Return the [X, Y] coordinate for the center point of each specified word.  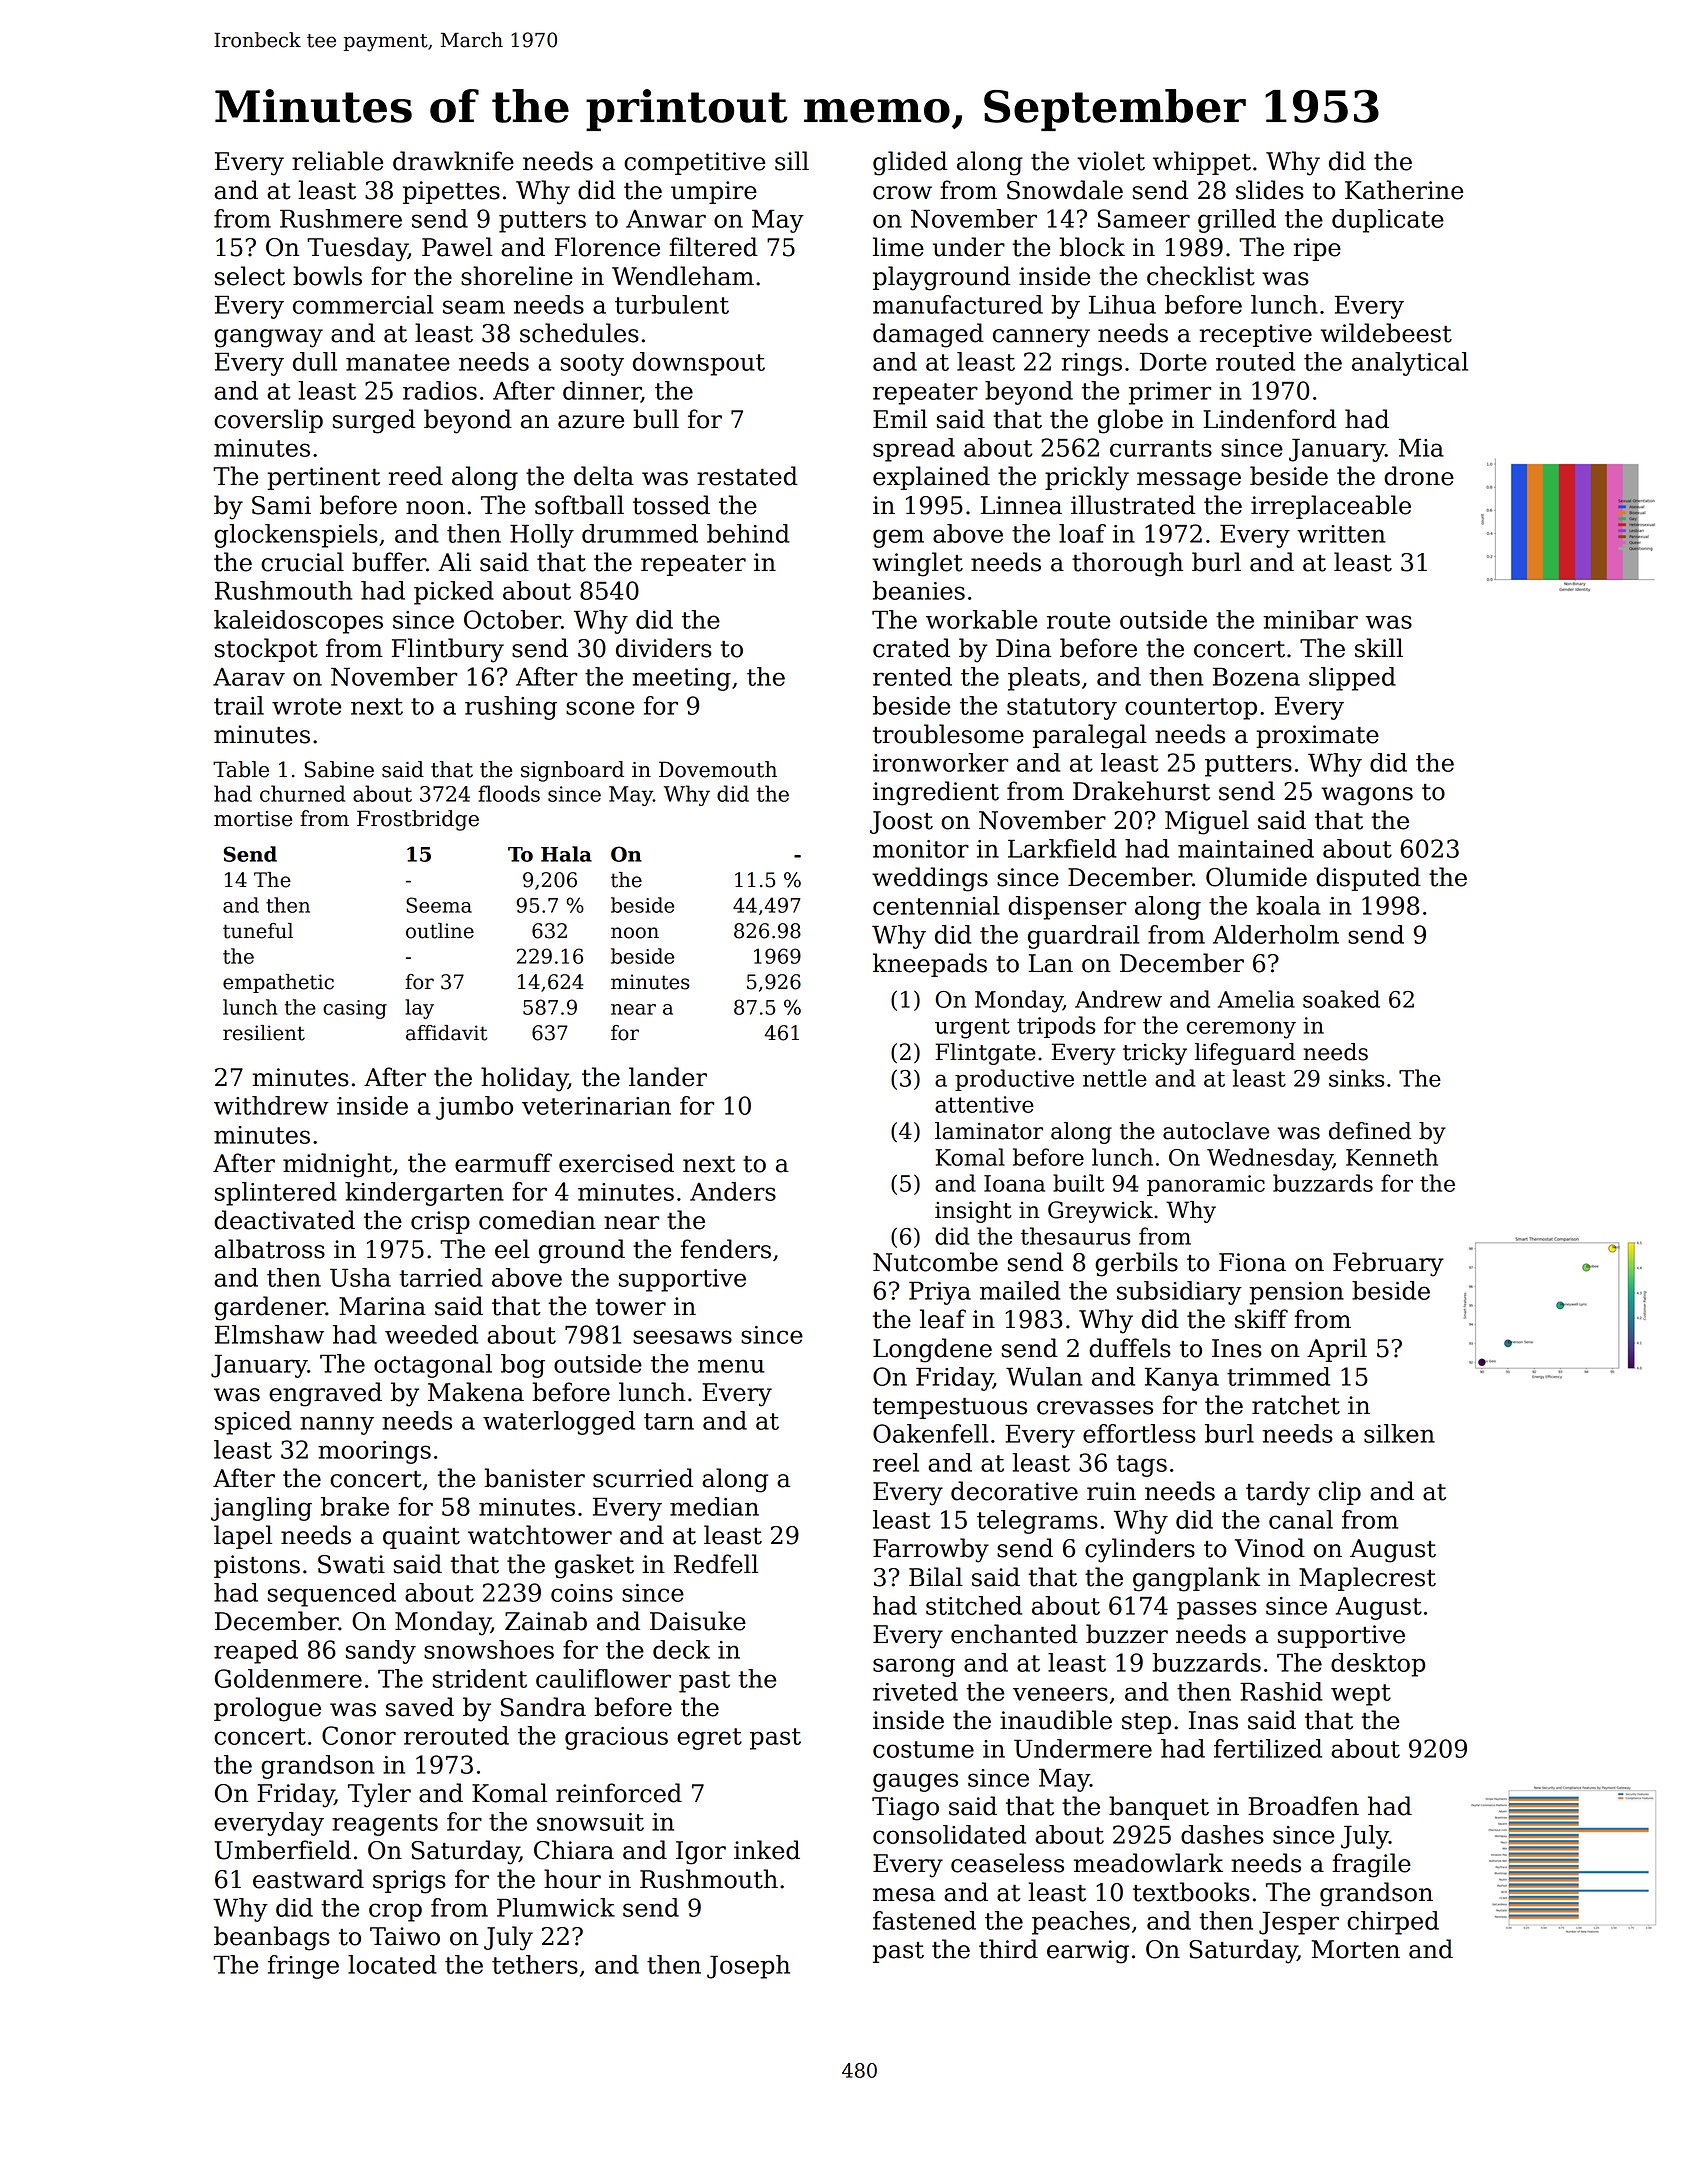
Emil [900, 418]
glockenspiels [296, 536]
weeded [431, 1334]
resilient [264, 1033]
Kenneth [1392, 1157]
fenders [726, 1249]
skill [1379, 648]
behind [748, 533]
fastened [924, 1920]
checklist [1201, 276]
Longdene [932, 1350]
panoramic [1206, 1185]
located [392, 1964]
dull [315, 361]
